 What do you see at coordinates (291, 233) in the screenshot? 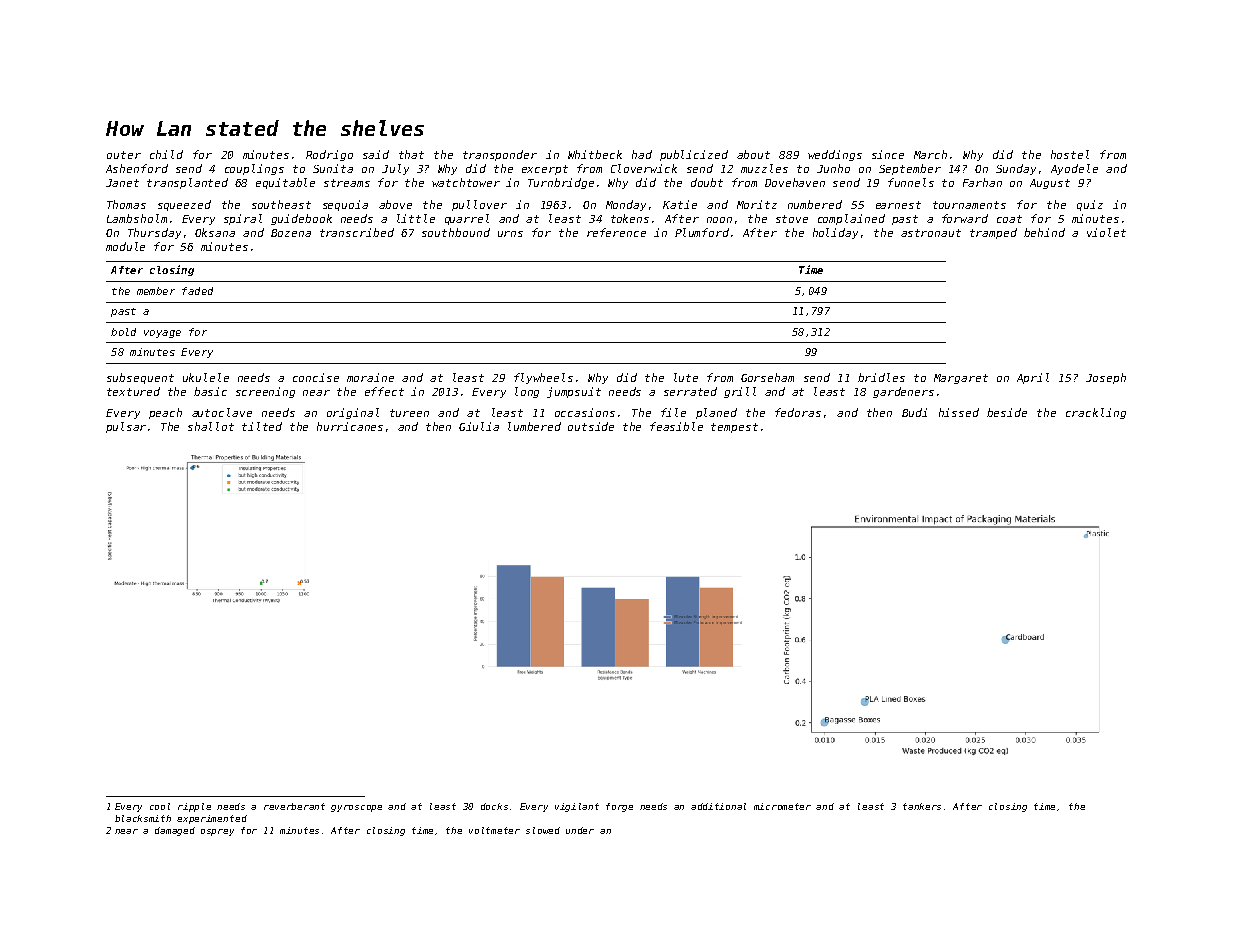
I see `Bozena` at bounding box center [291, 233].
